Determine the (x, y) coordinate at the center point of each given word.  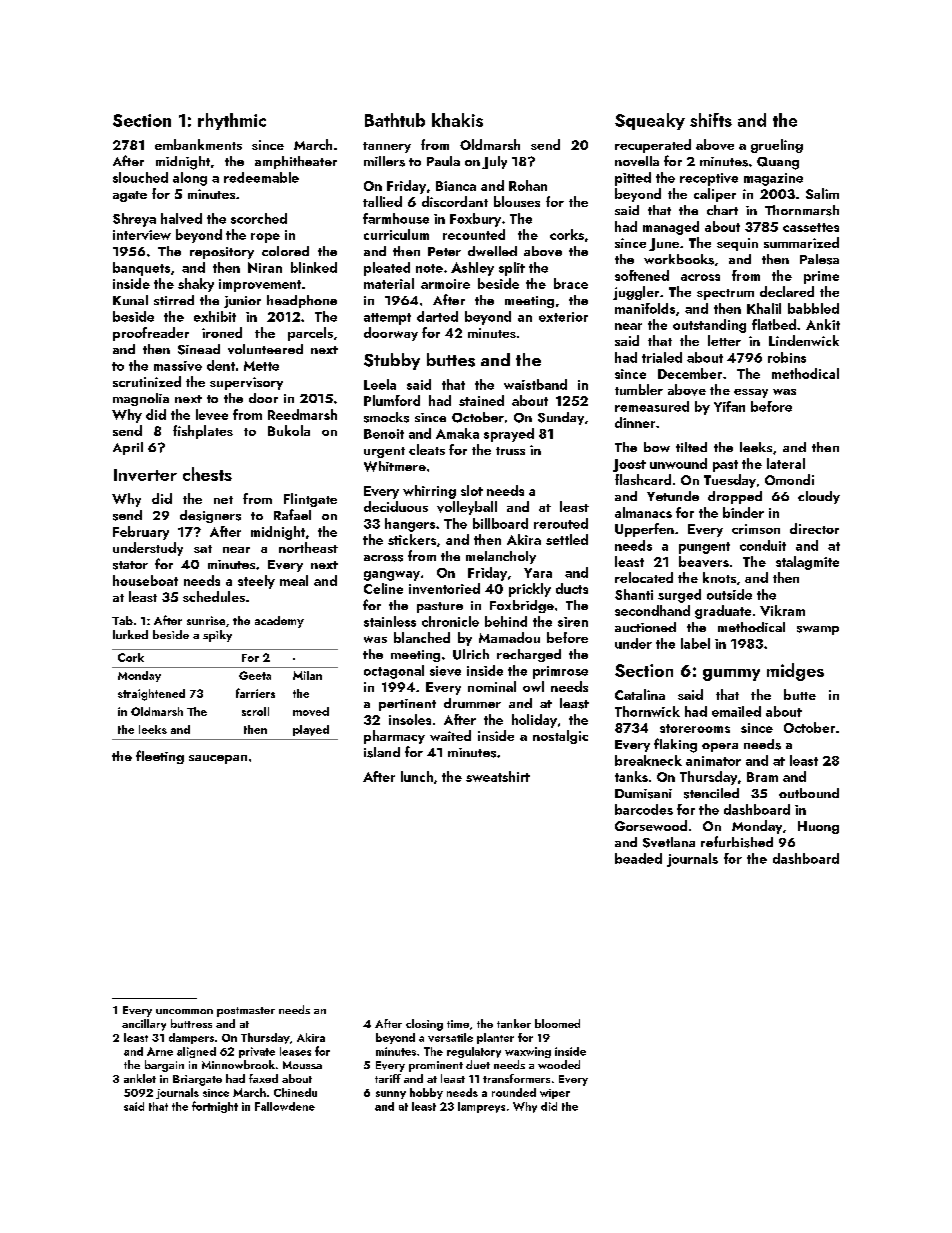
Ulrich (471, 654)
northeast (308, 547)
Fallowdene (285, 1106)
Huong (818, 827)
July (494, 162)
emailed (736, 711)
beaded (638, 858)
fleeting (160, 757)
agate (130, 196)
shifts (711, 120)
